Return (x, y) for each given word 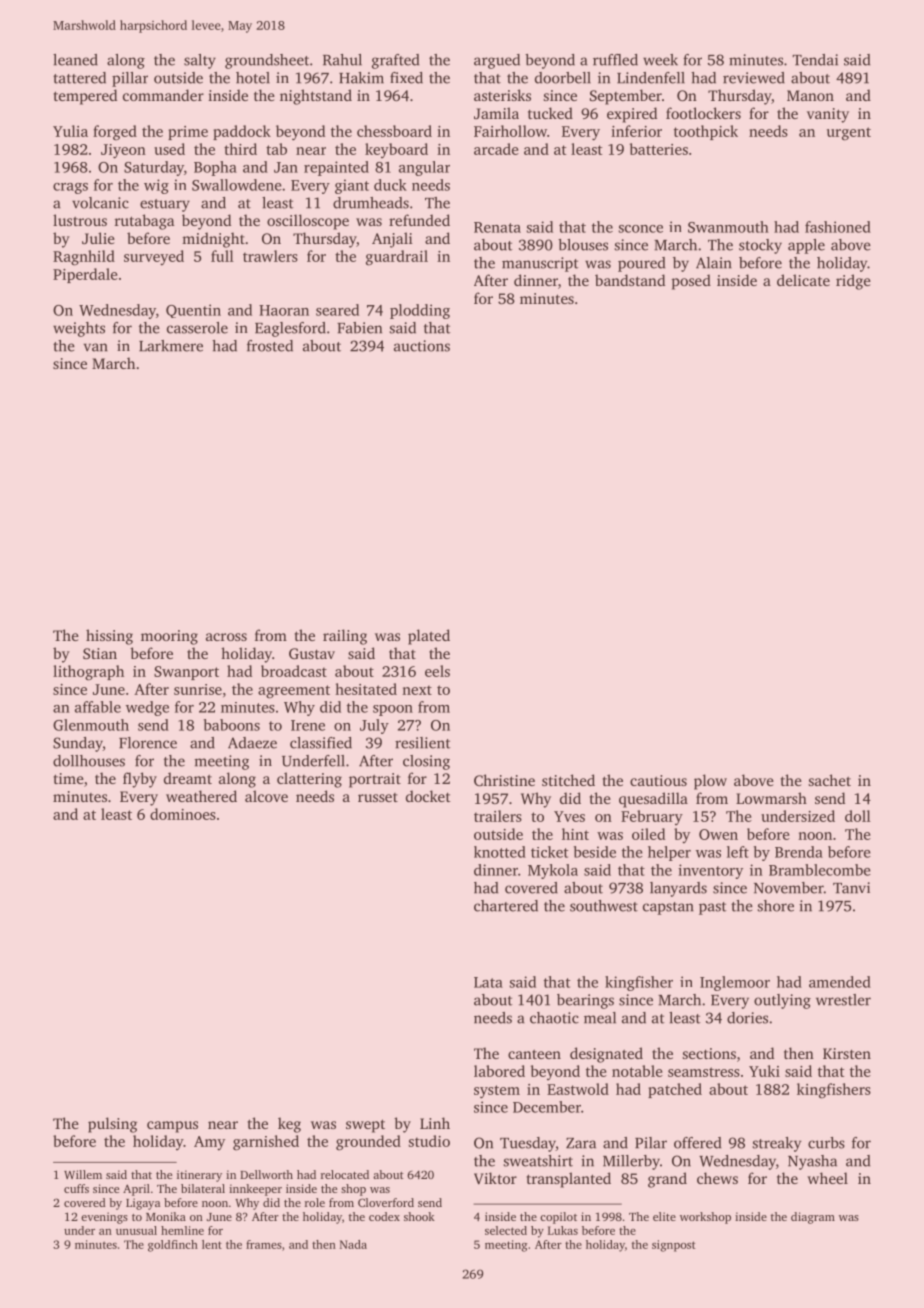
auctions (422, 346)
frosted (270, 346)
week (660, 60)
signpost (674, 1246)
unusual (136, 1230)
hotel (253, 78)
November (789, 888)
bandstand (630, 280)
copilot (558, 1218)
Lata (488, 982)
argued (497, 61)
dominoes (183, 814)
